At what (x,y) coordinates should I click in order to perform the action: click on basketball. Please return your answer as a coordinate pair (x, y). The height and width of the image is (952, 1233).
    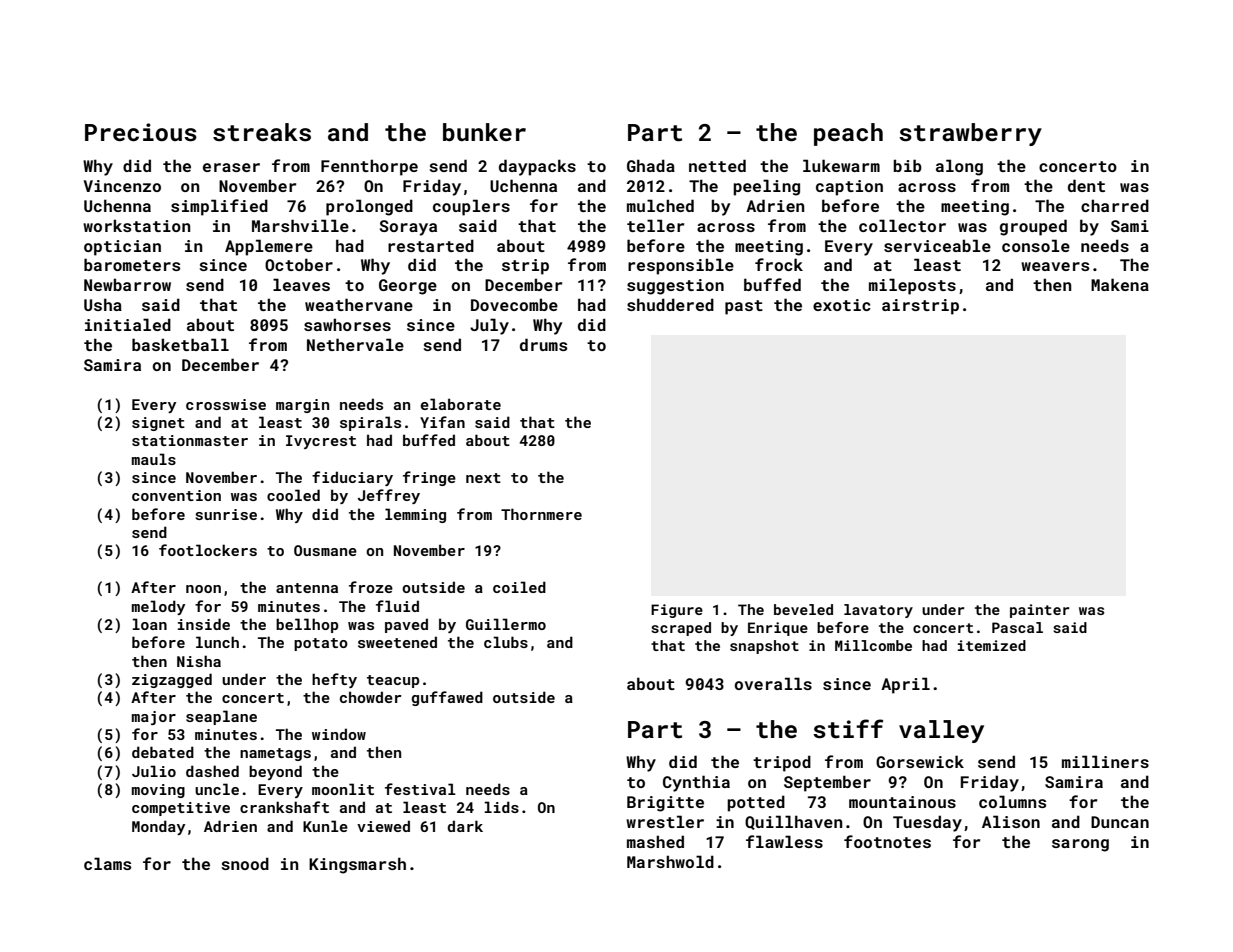
    Looking at the image, I should click on (180, 344).
